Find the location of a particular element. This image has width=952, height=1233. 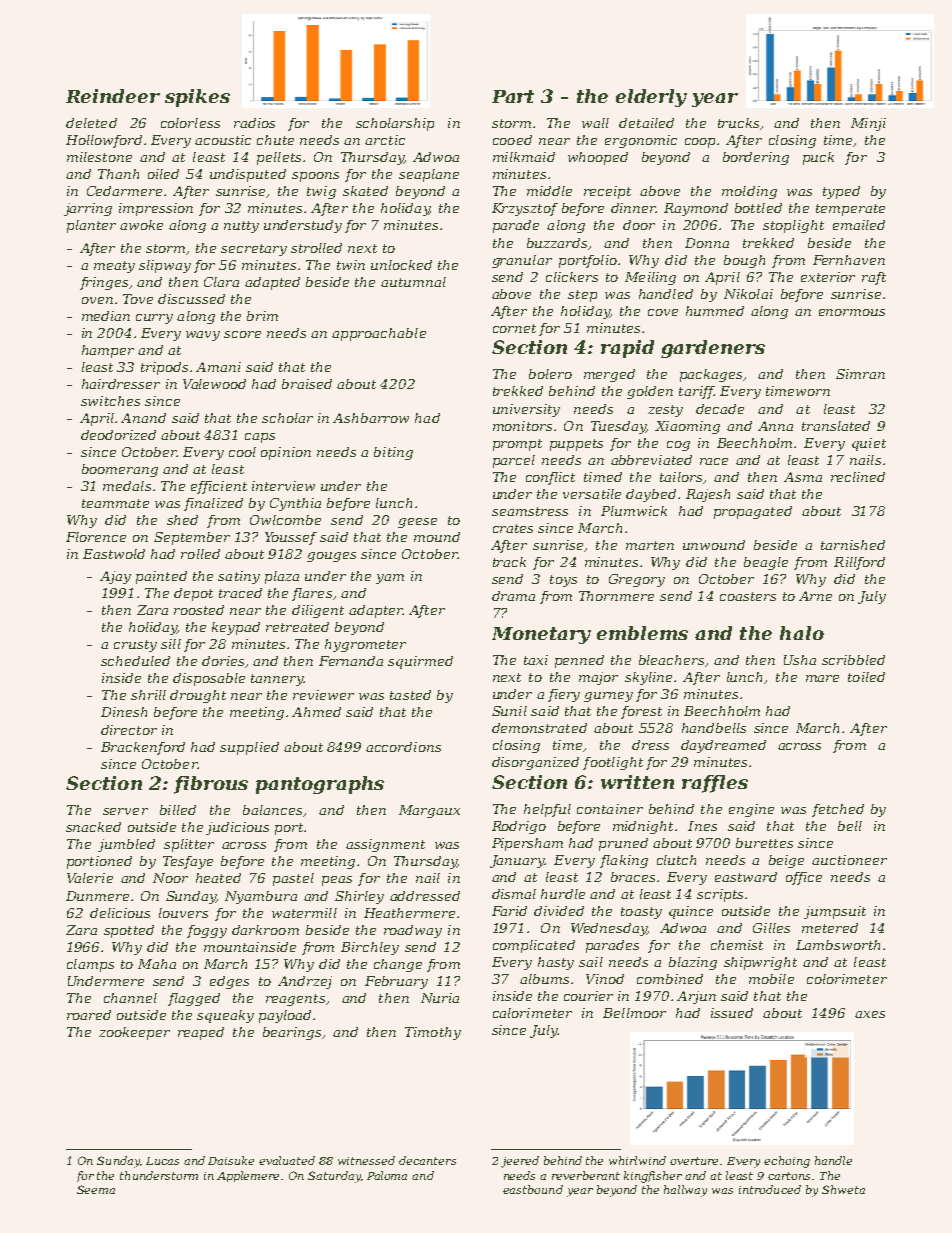

toys is located at coordinates (563, 581).
